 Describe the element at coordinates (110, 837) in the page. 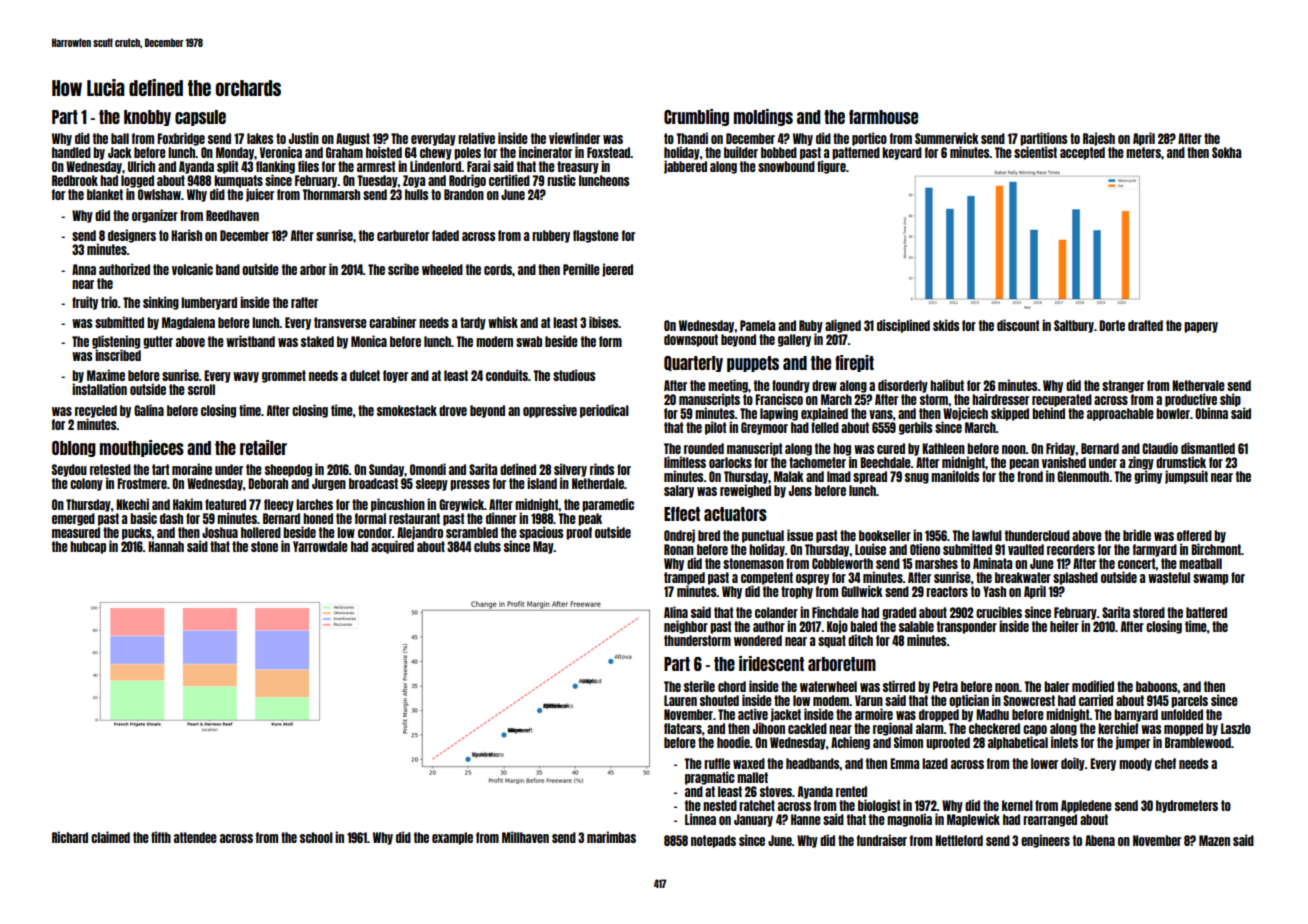

I see `claimed` at that location.
